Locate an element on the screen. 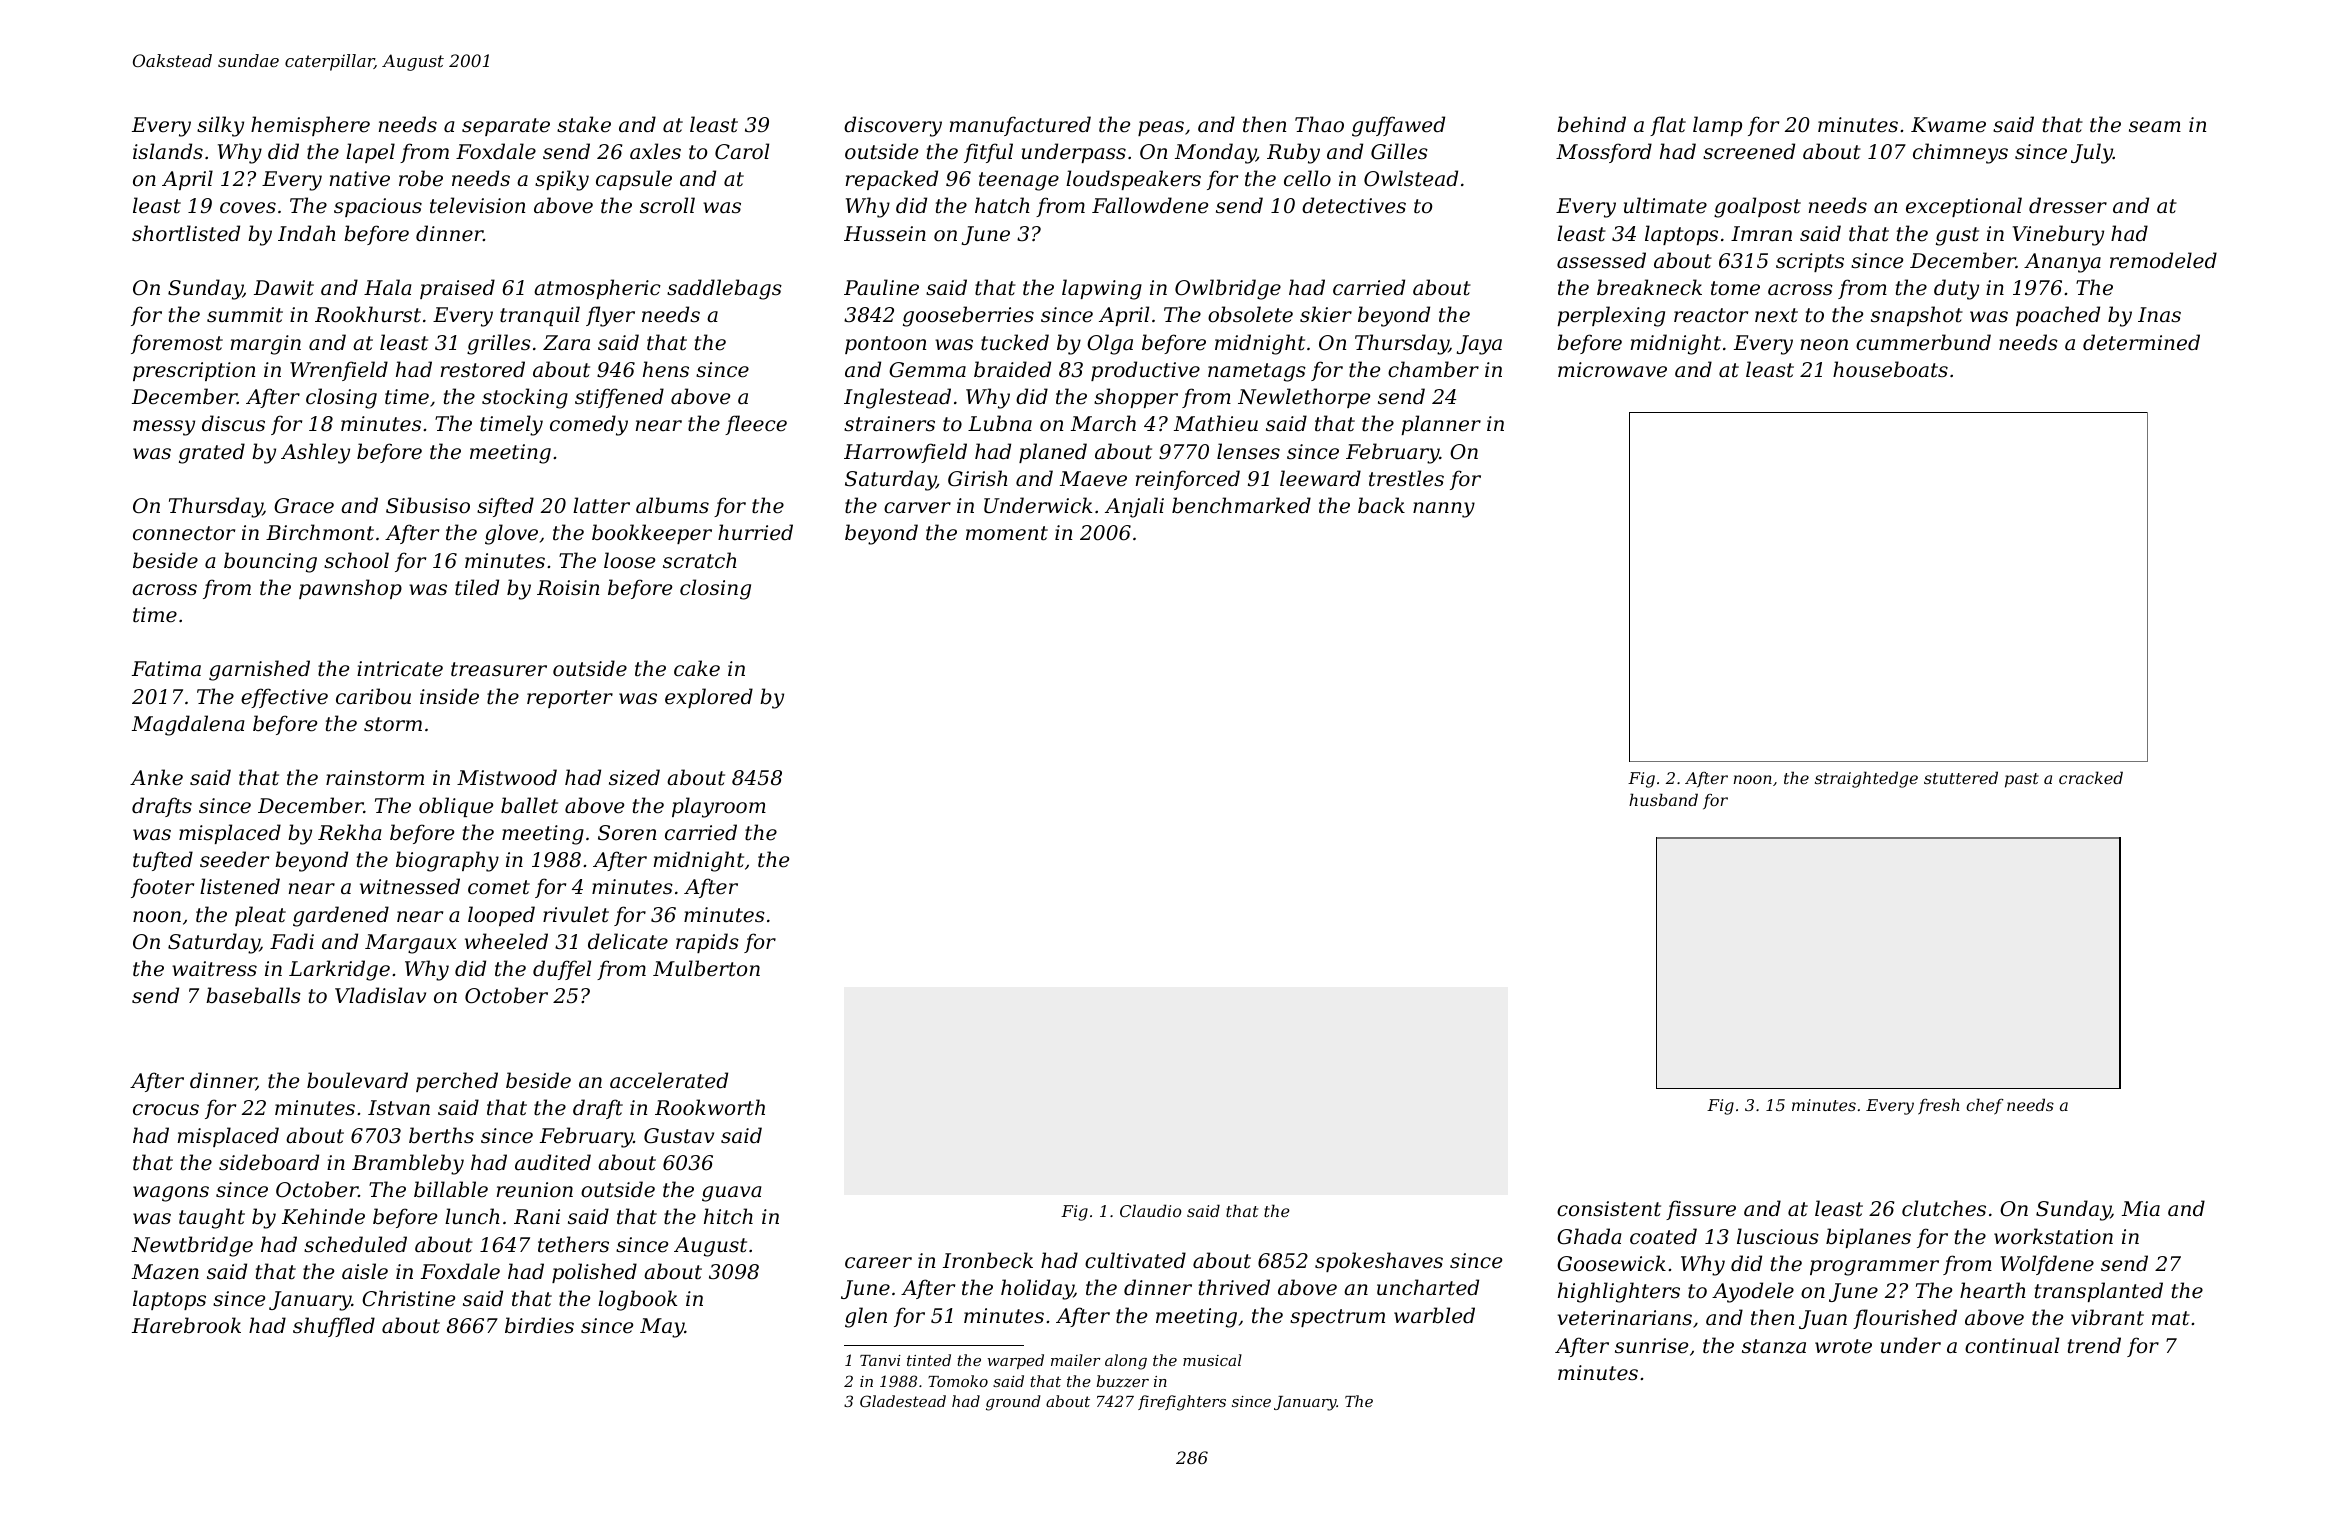 The image size is (2352, 1522). determined is located at coordinates (2141, 342).
